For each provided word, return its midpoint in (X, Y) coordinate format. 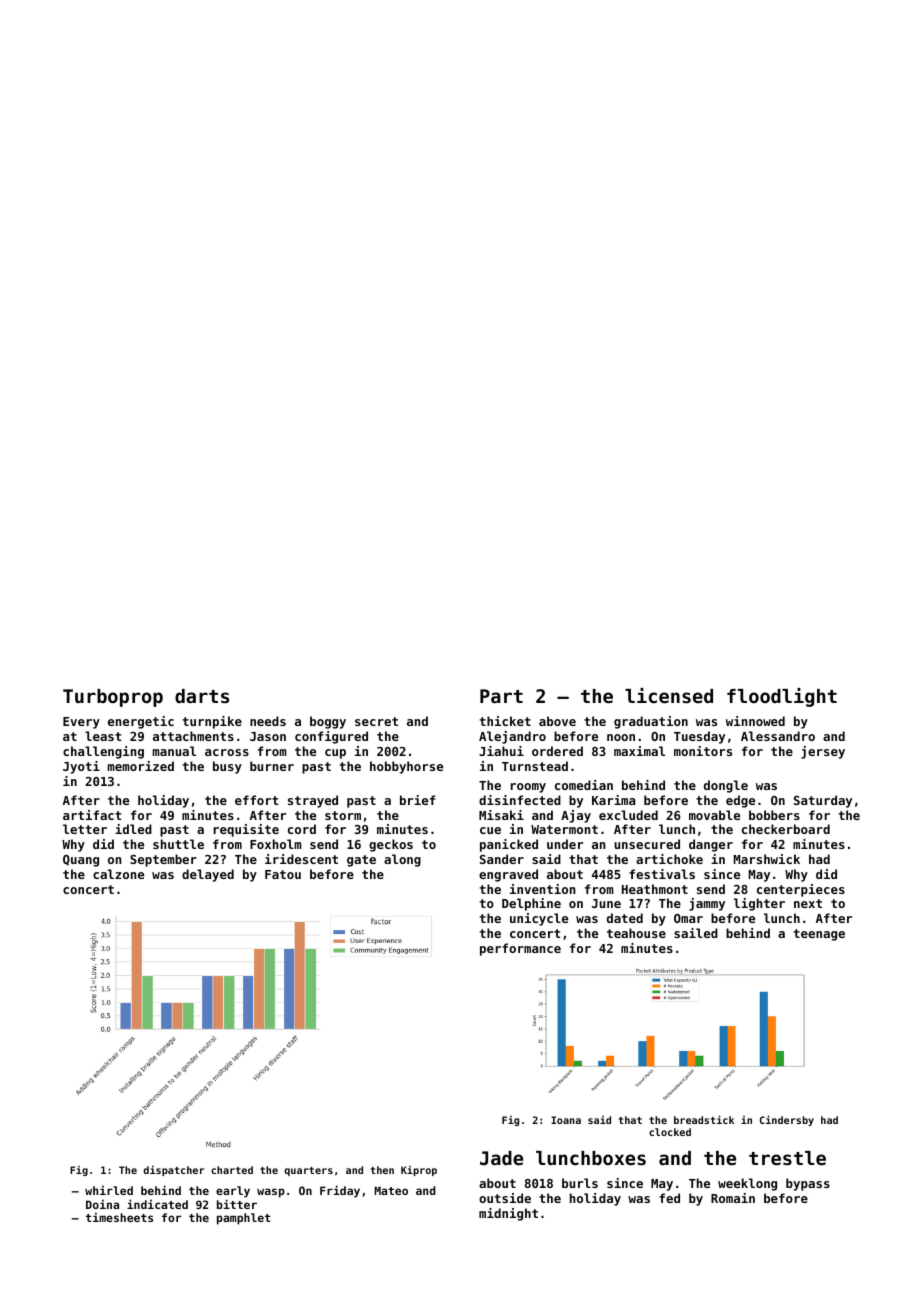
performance (520, 949)
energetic (141, 722)
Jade (501, 1158)
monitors (703, 751)
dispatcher (173, 1170)
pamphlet (243, 1219)
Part (501, 696)
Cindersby (787, 1120)
